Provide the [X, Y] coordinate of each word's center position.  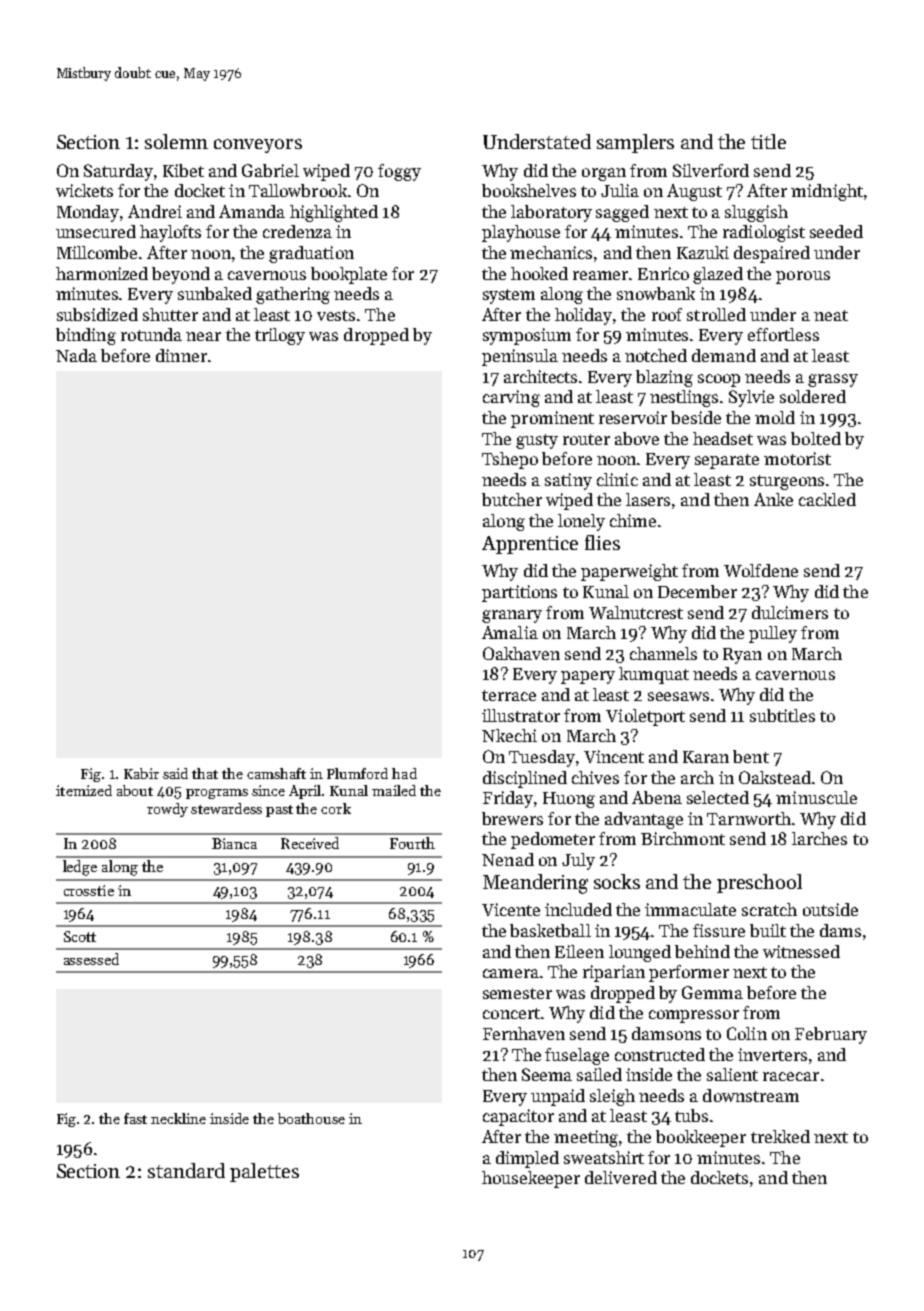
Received [310, 843]
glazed [718, 275]
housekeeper [531, 1179]
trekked [780, 1136]
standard [186, 1170]
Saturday [118, 172]
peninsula [520, 357]
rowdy [167, 810]
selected [718, 797]
